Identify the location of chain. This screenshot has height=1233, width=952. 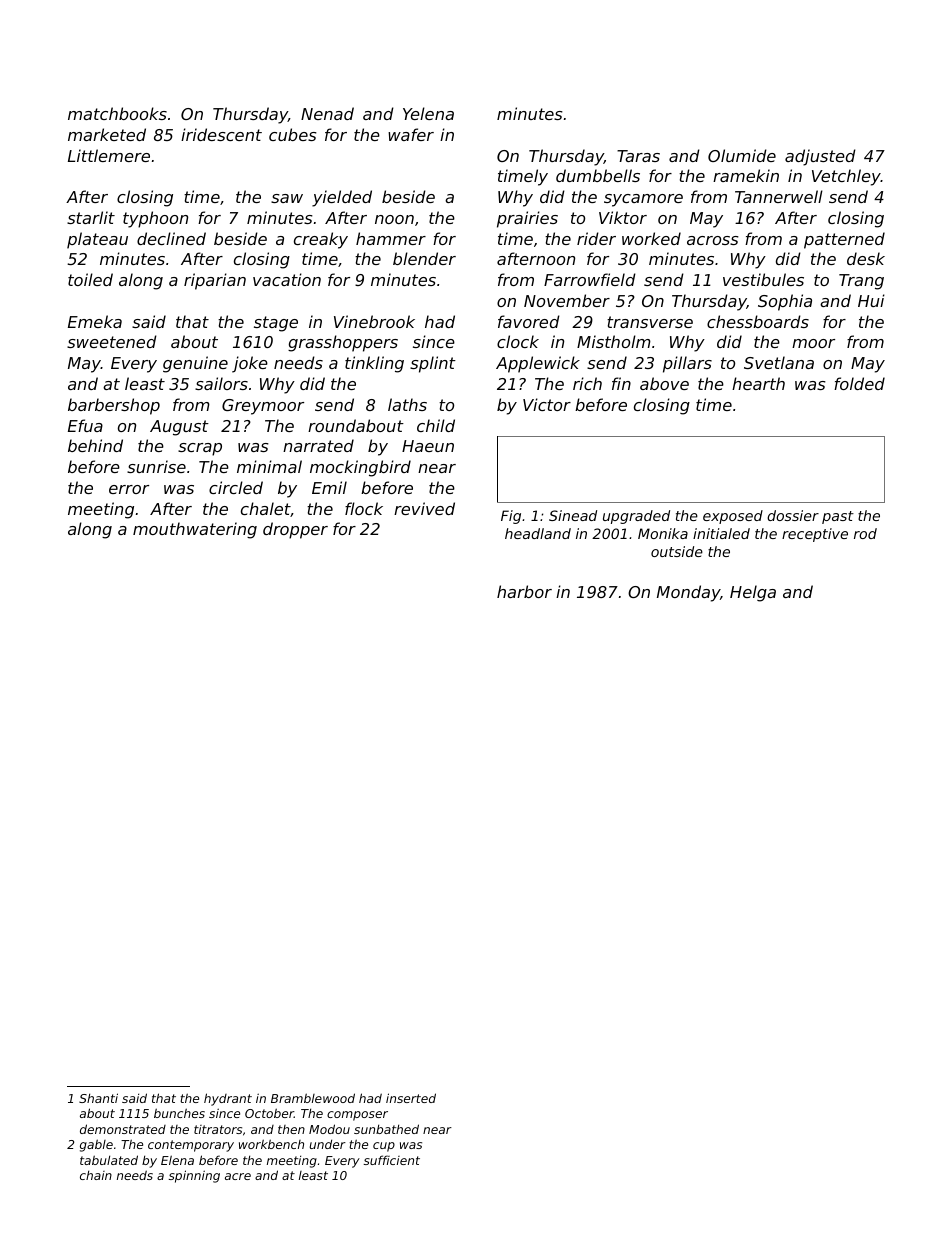
(96, 1175).
